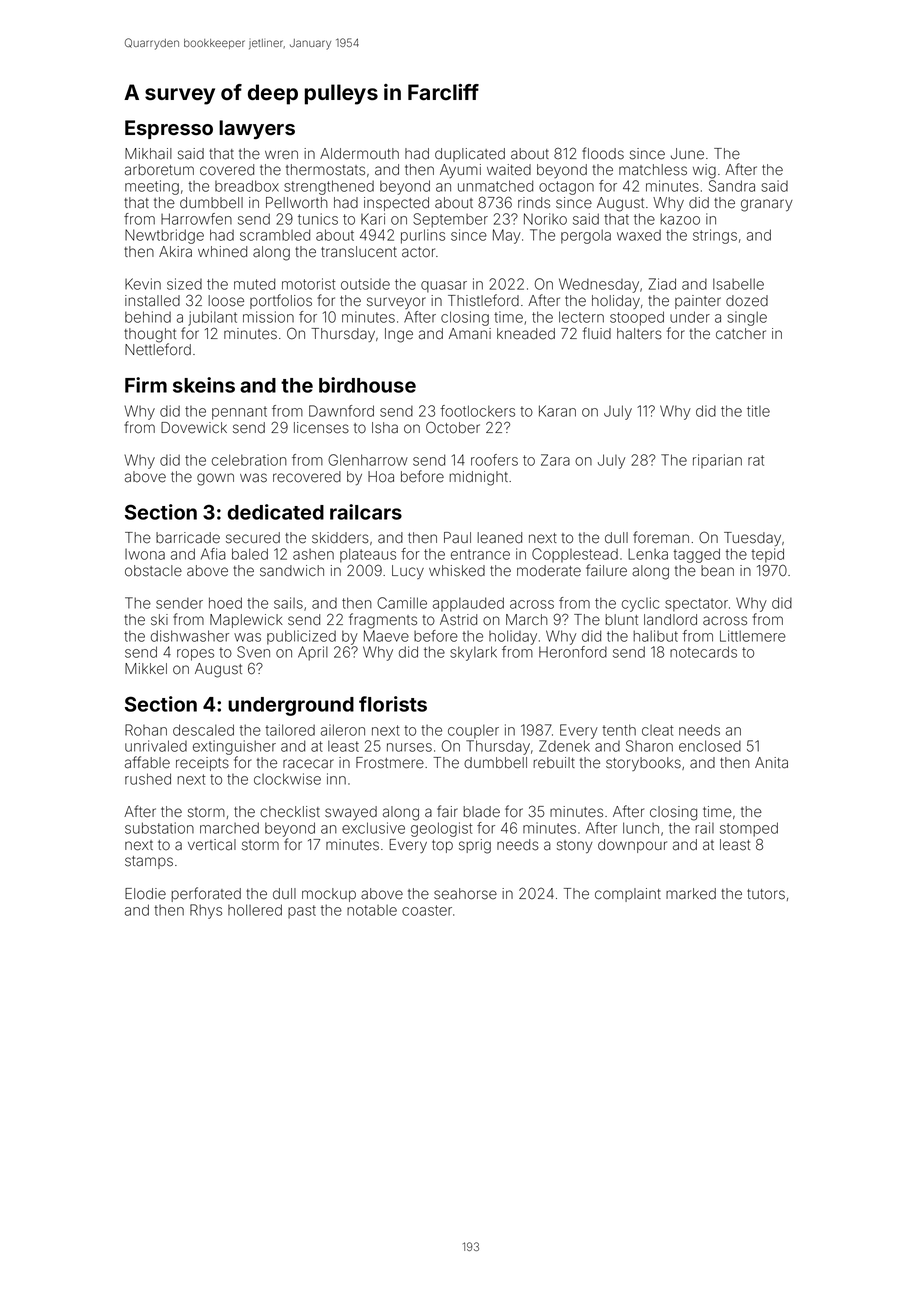  I want to click on installed, so click(152, 301).
